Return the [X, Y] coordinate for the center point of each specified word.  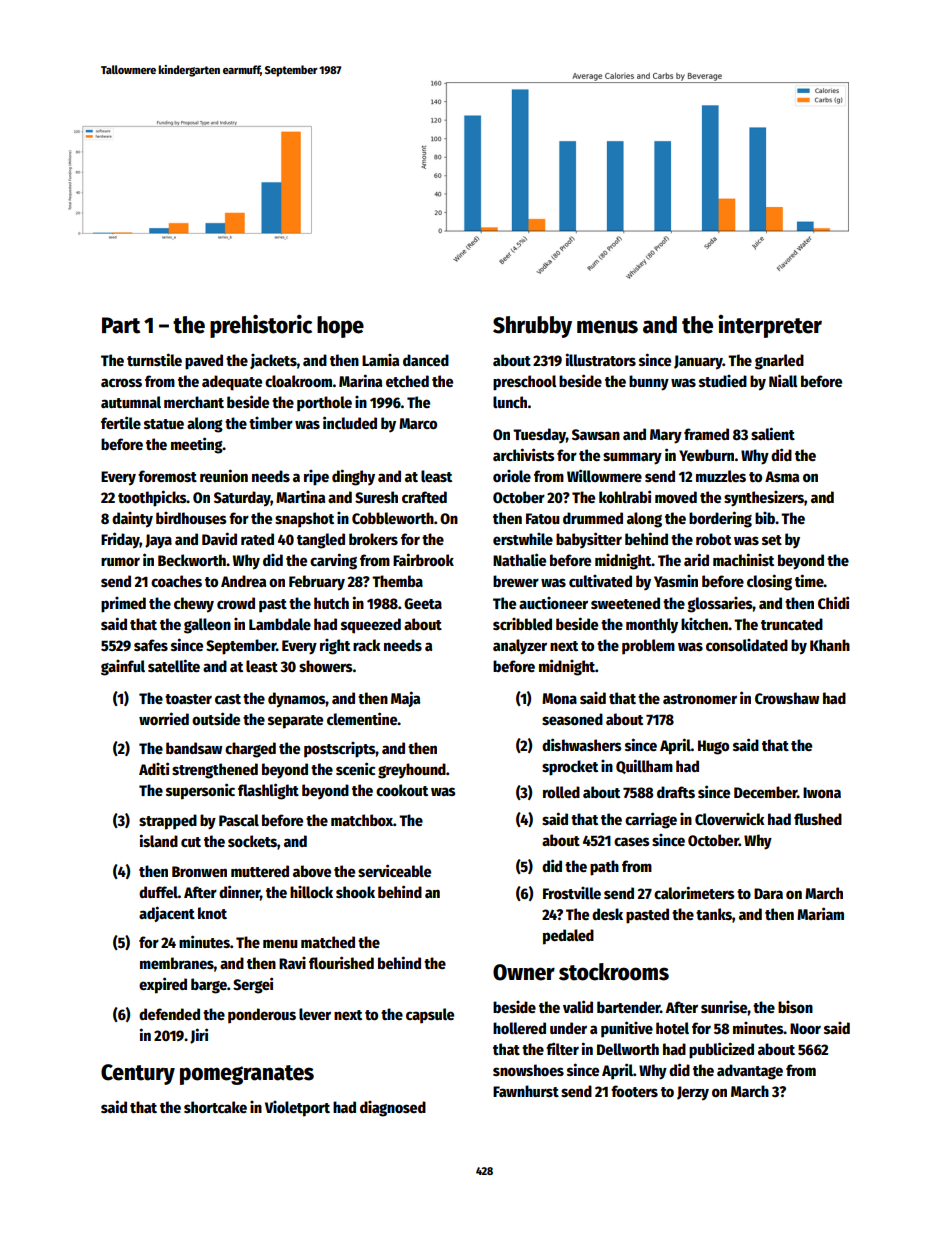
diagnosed [393, 1109]
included [350, 422]
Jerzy [693, 1093]
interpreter [770, 326]
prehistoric [261, 326]
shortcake [215, 1107]
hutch [331, 603]
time [809, 580]
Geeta [423, 603]
